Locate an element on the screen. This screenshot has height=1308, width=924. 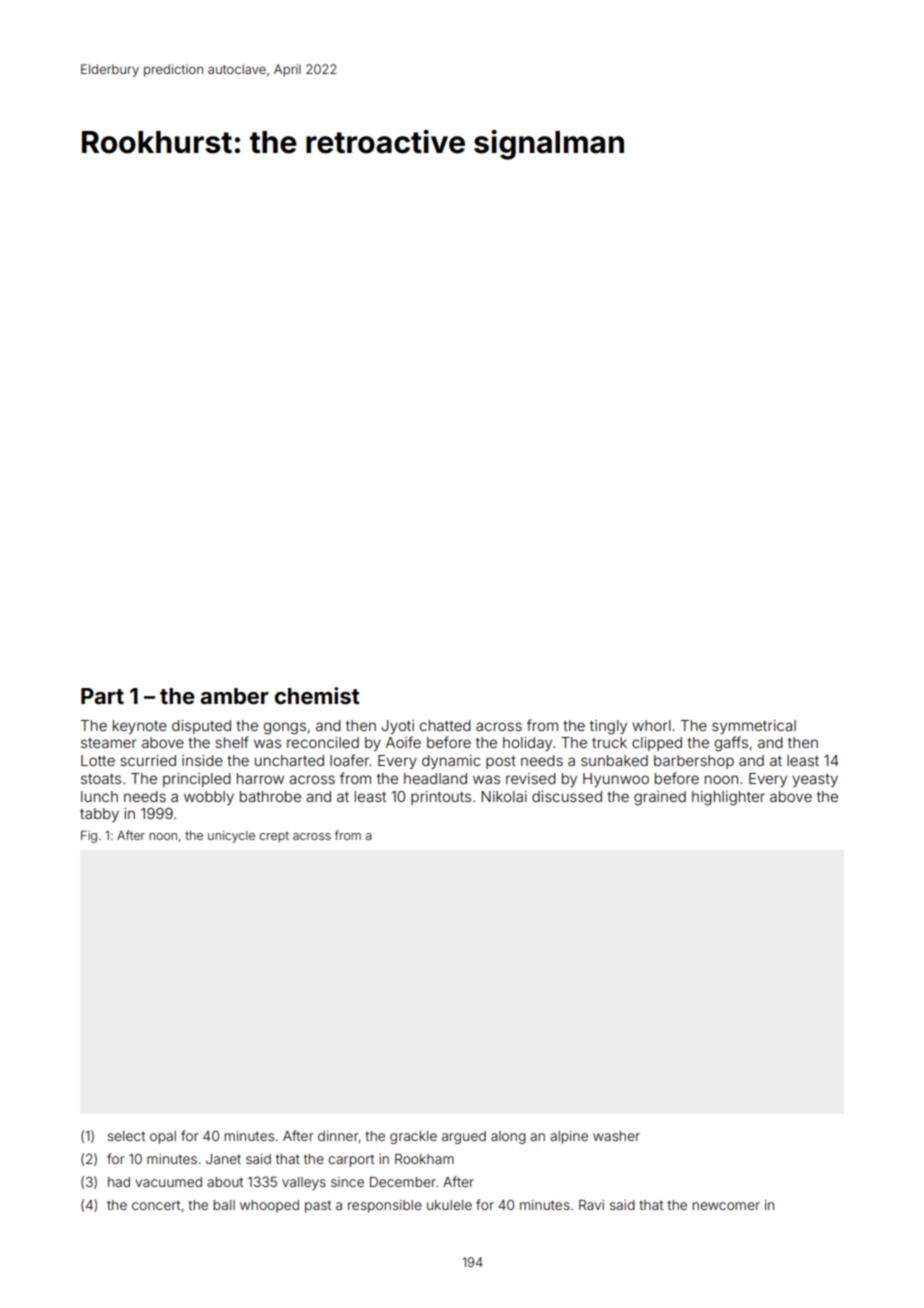
unicycle is located at coordinates (231, 837).
